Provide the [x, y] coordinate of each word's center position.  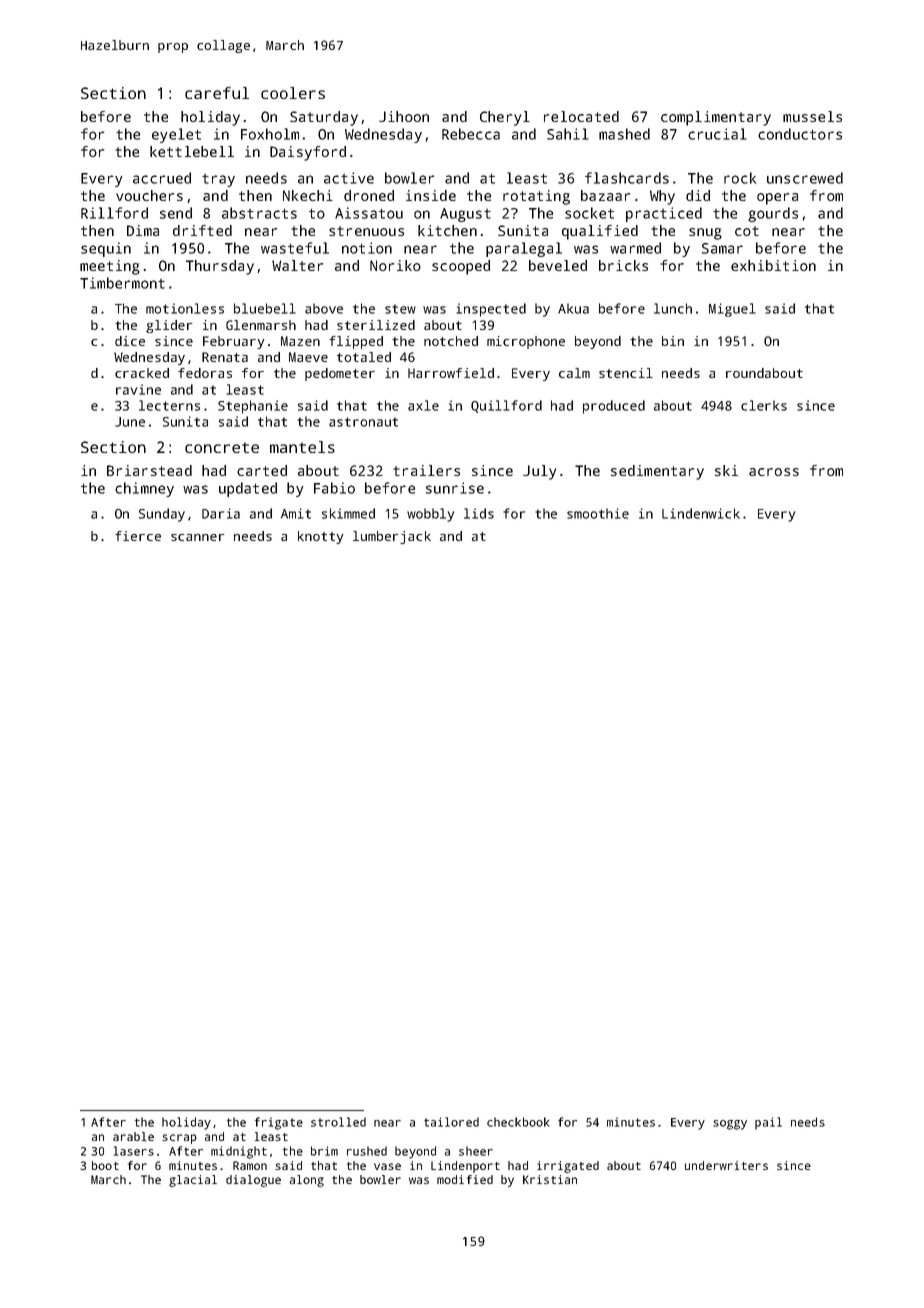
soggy [730, 1125]
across [774, 472]
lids [479, 513]
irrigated [568, 1167]
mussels [812, 116]
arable [133, 1136]
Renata [225, 357]
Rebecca [471, 134]
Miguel [732, 310]
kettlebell [192, 151]
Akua [573, 308]
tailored [451, 1122]
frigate [279, 1123]
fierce [138, 536]
